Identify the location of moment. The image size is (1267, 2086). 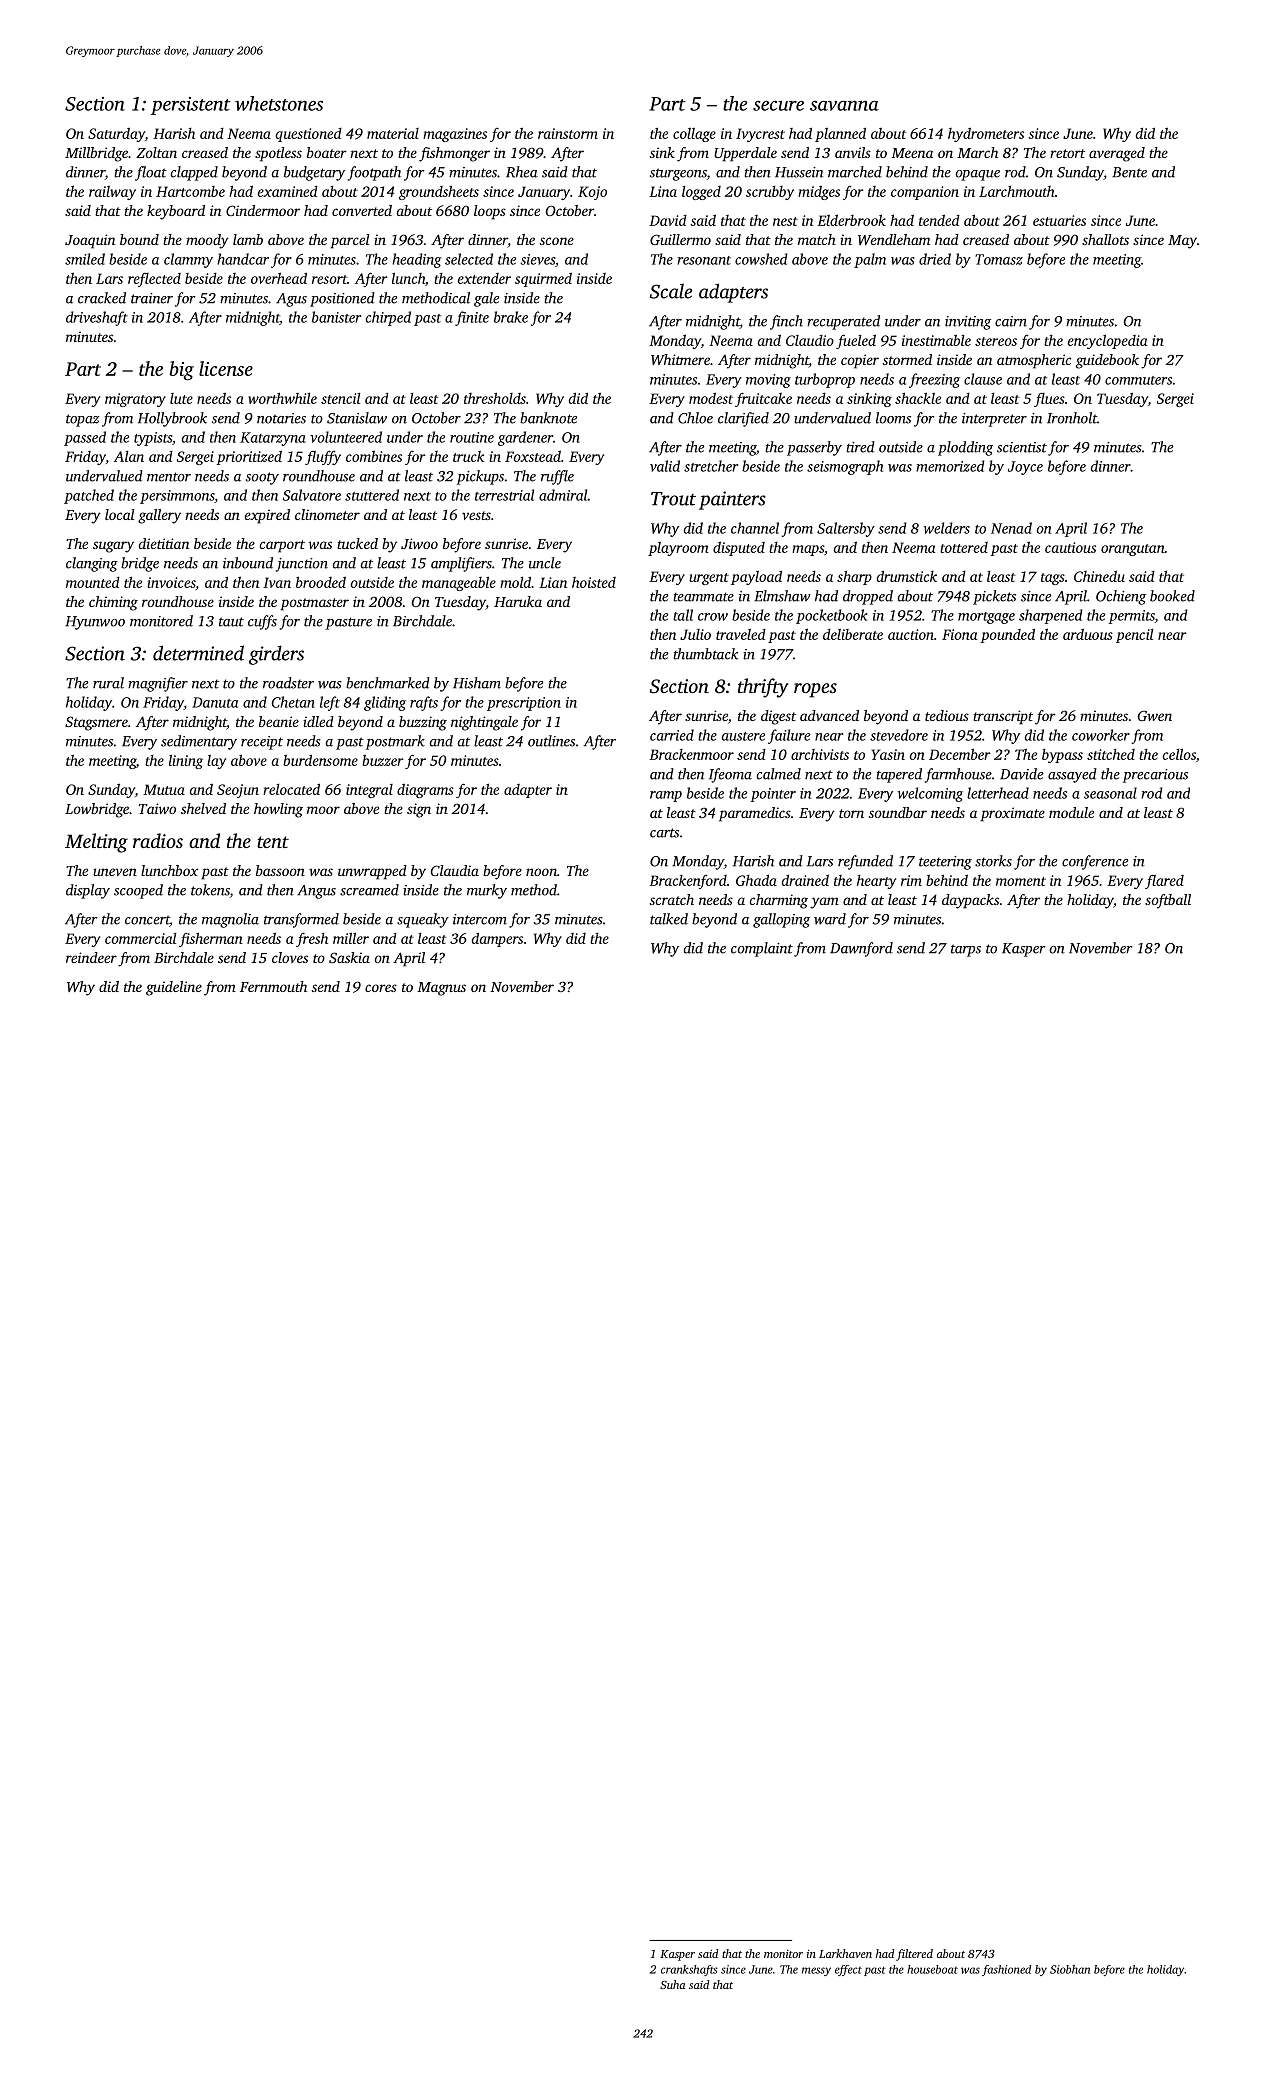
(1021, 881).
